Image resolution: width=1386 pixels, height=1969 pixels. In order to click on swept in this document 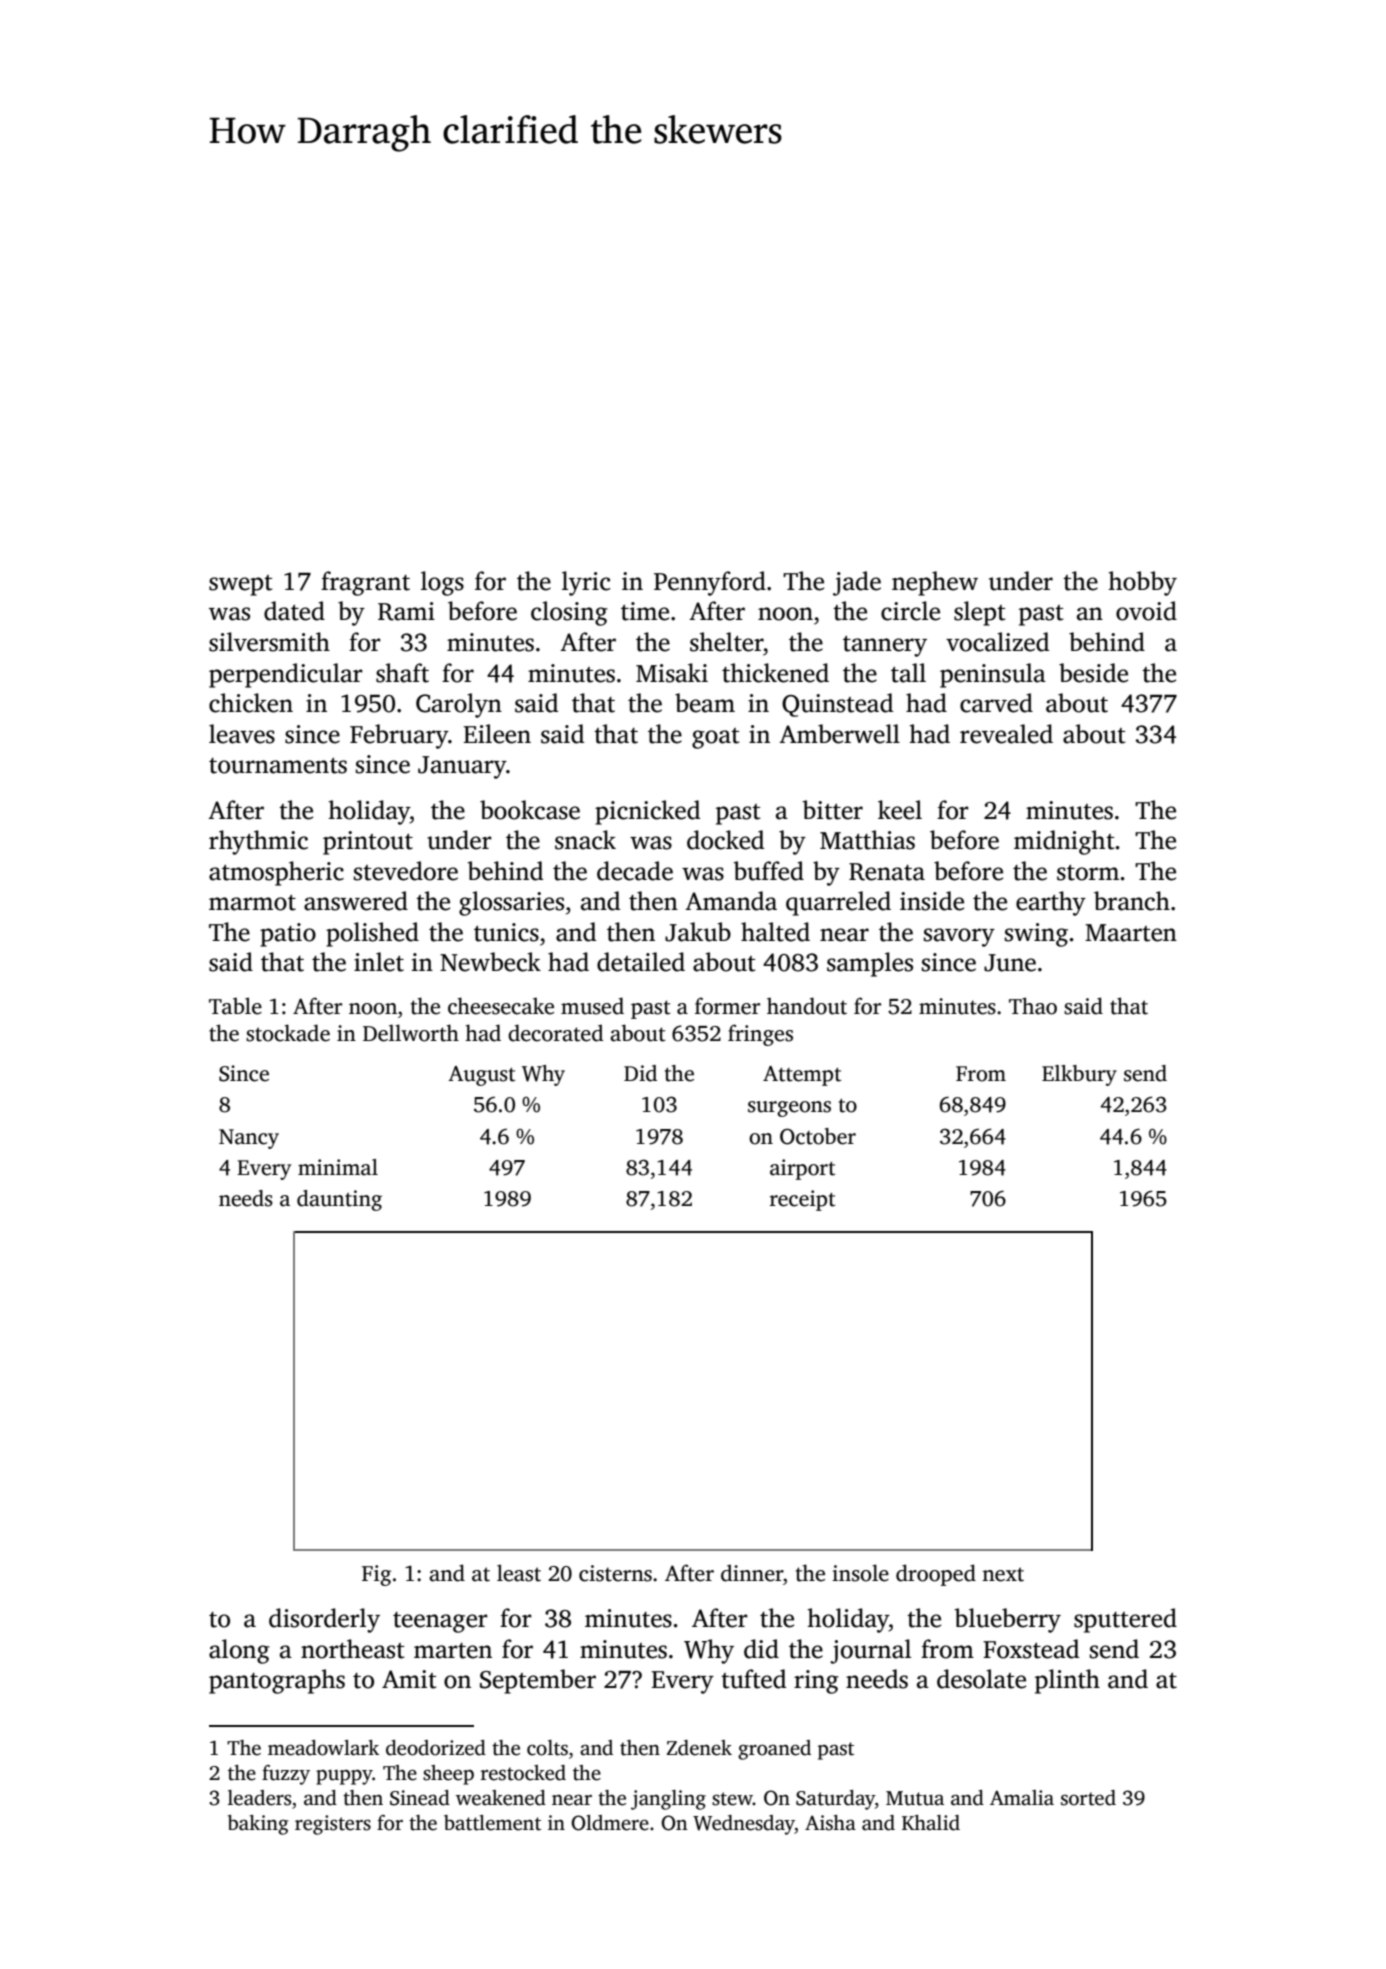, I will do `click(240, 585)`.
